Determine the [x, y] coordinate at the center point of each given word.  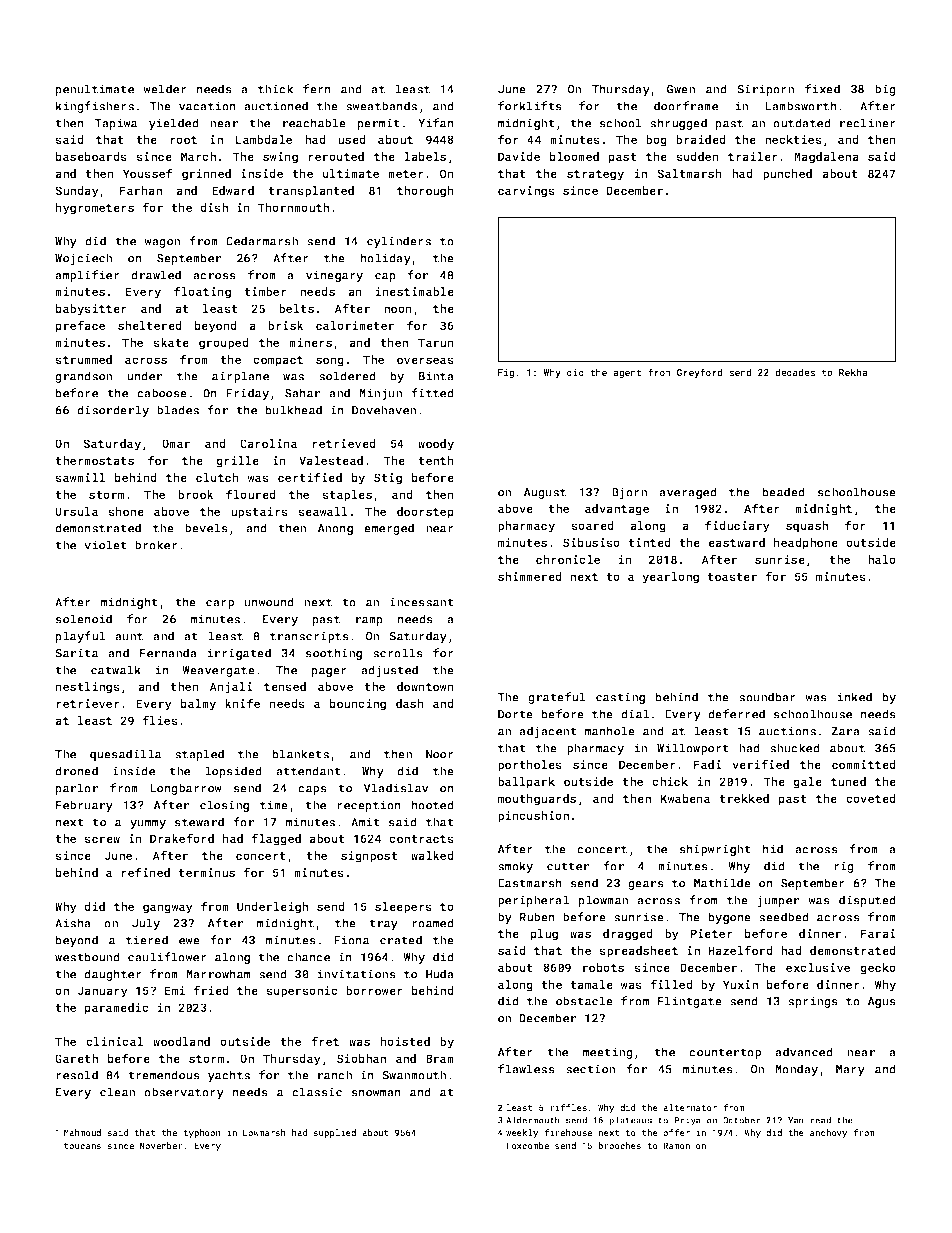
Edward [233, 190]
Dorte [515, 714]
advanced [804, 1052]
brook [196, 494]
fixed [822, 89]
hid [773, 849]
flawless [526, 1069]
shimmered [530, 576]
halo [882, 559]
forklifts [530, 106]
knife [242, 703]
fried [211, 990]
